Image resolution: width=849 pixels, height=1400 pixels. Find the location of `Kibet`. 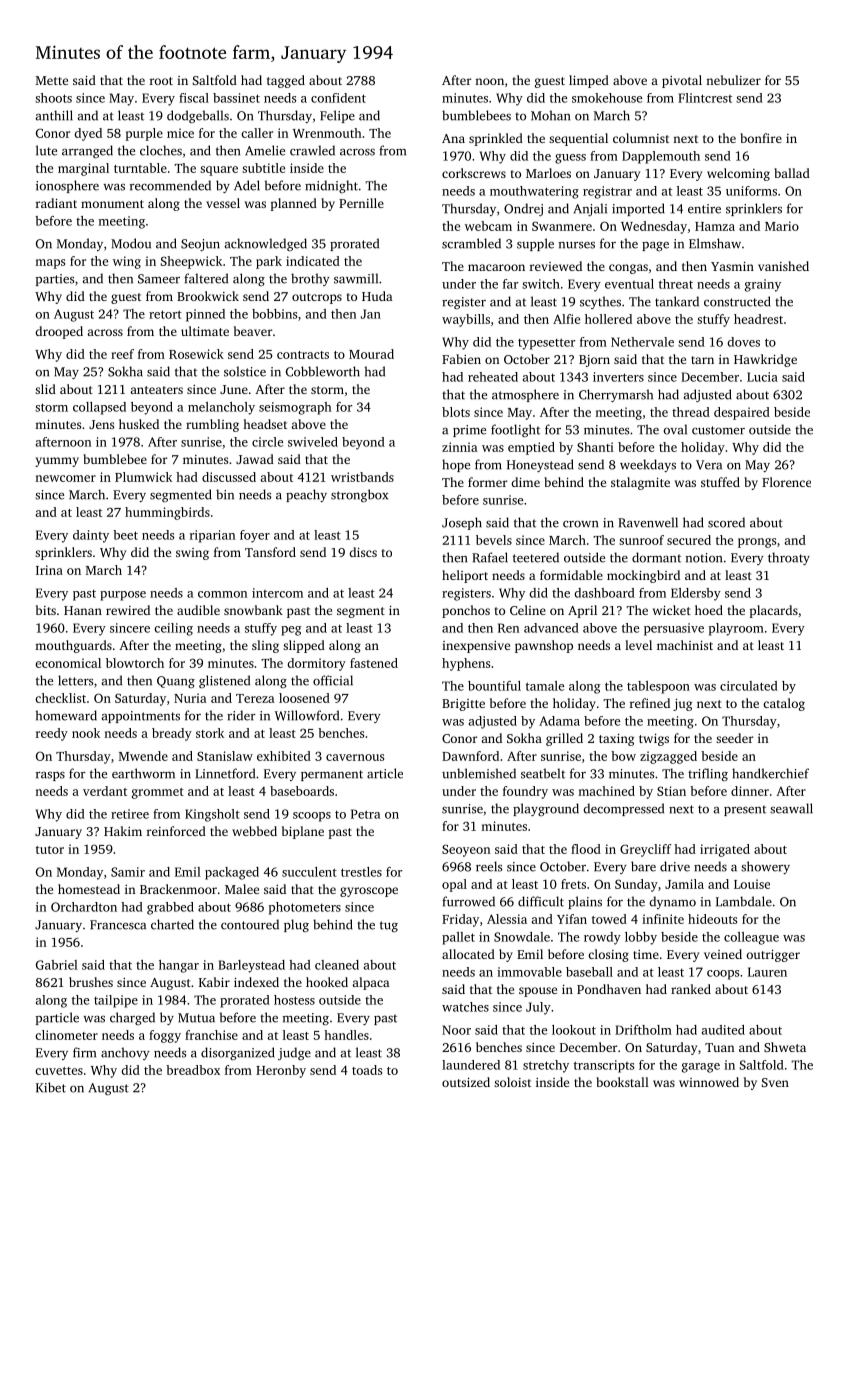

Kibet is located at coordinates (51, 1087).
